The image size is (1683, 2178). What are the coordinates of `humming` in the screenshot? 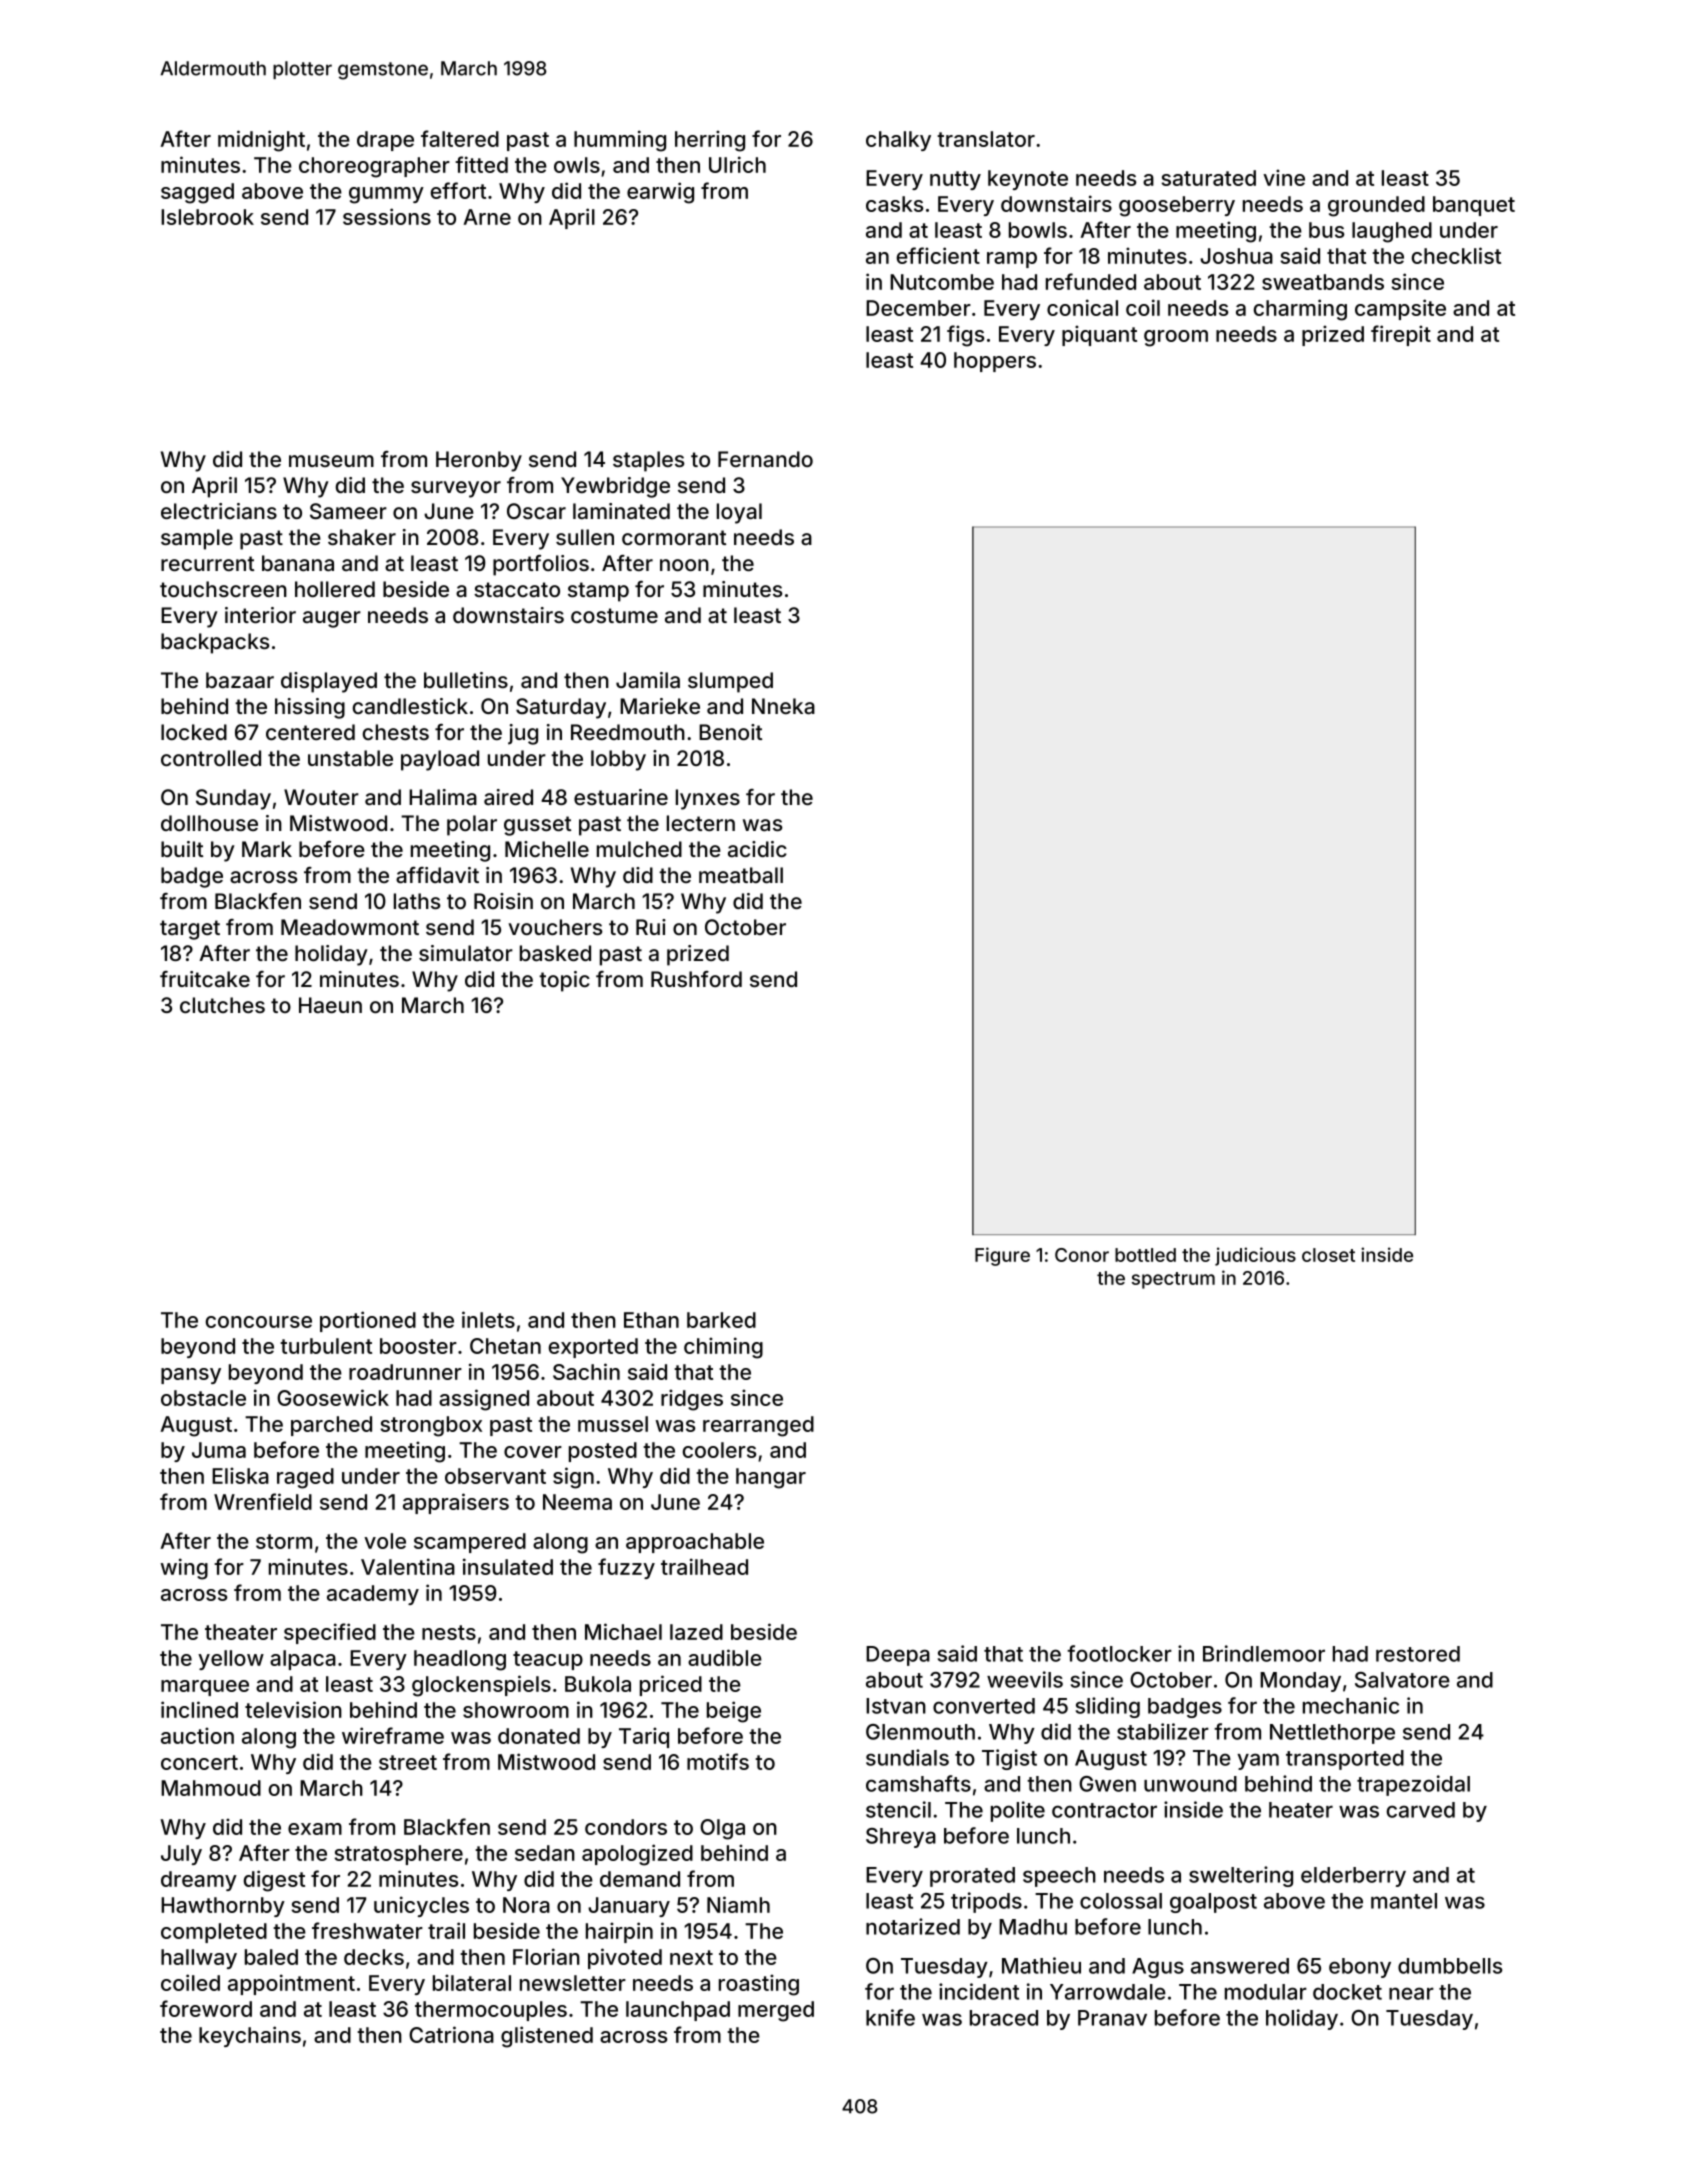 It's located at (620, 141).
